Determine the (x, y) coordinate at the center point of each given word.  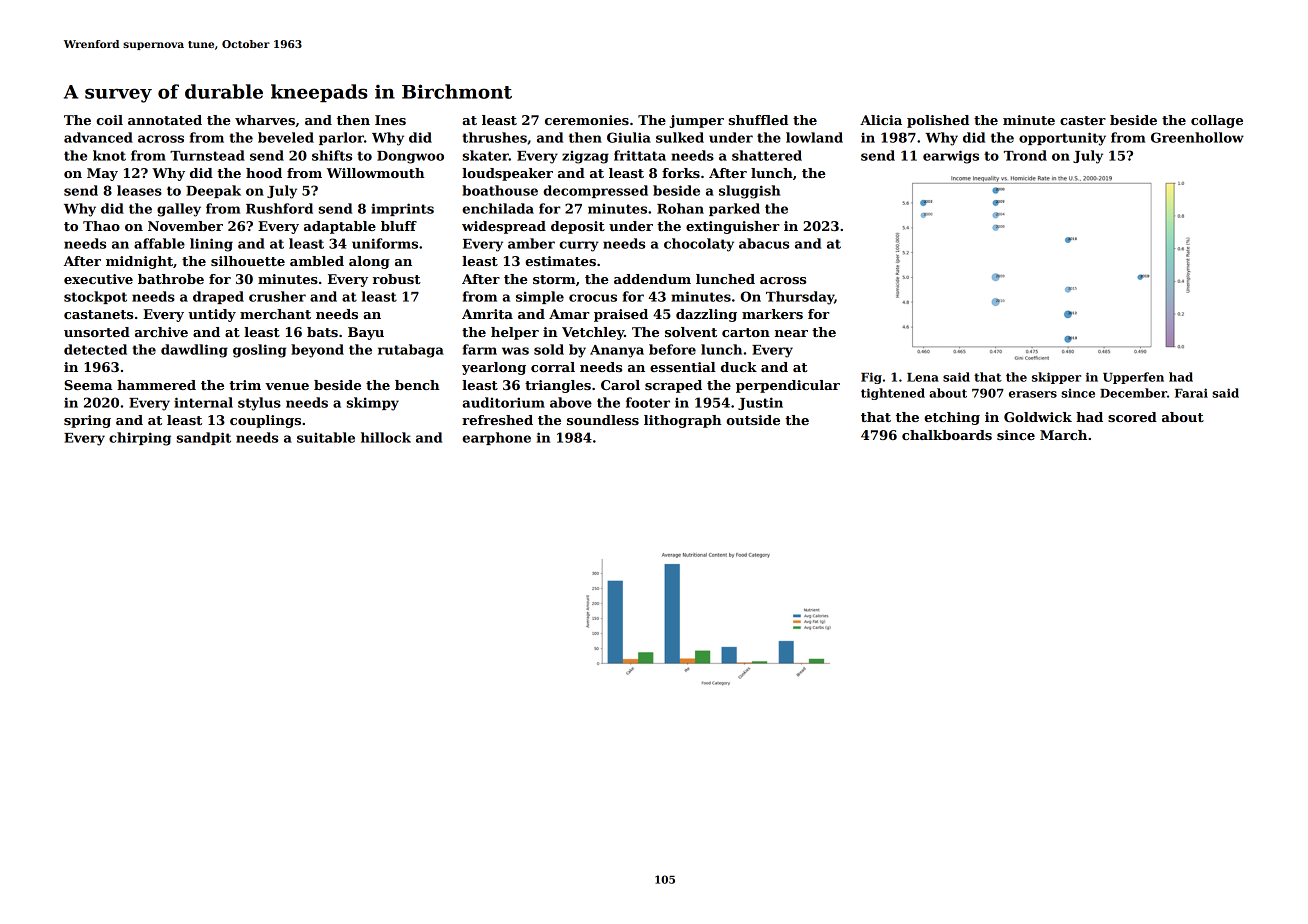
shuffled (758, 120)
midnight (139, 262)
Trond (1025, 155)
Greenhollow (1197, 137)
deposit (578, 227)
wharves (265, 120)
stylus (259, 404)
